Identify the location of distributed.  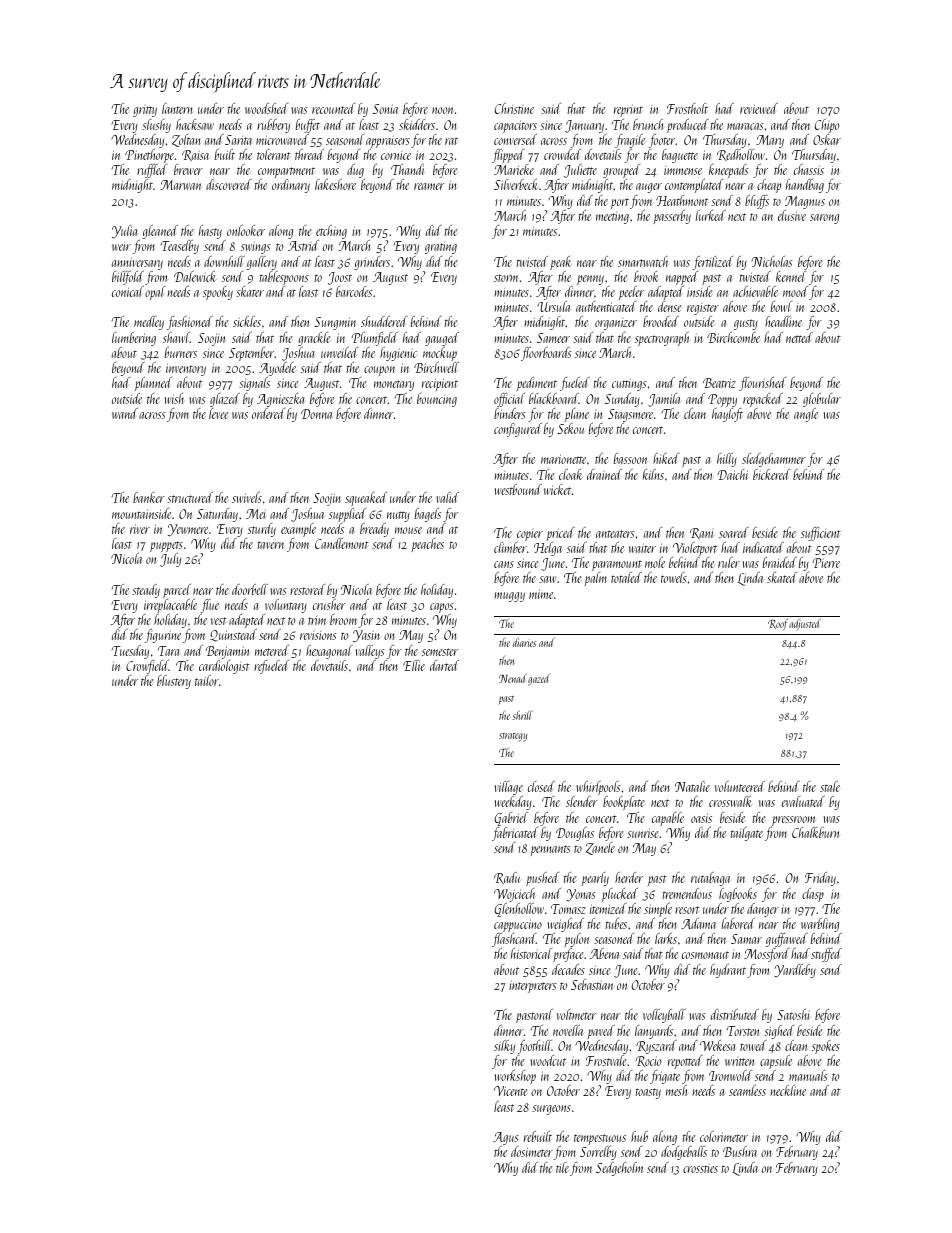
(735, 1014).
